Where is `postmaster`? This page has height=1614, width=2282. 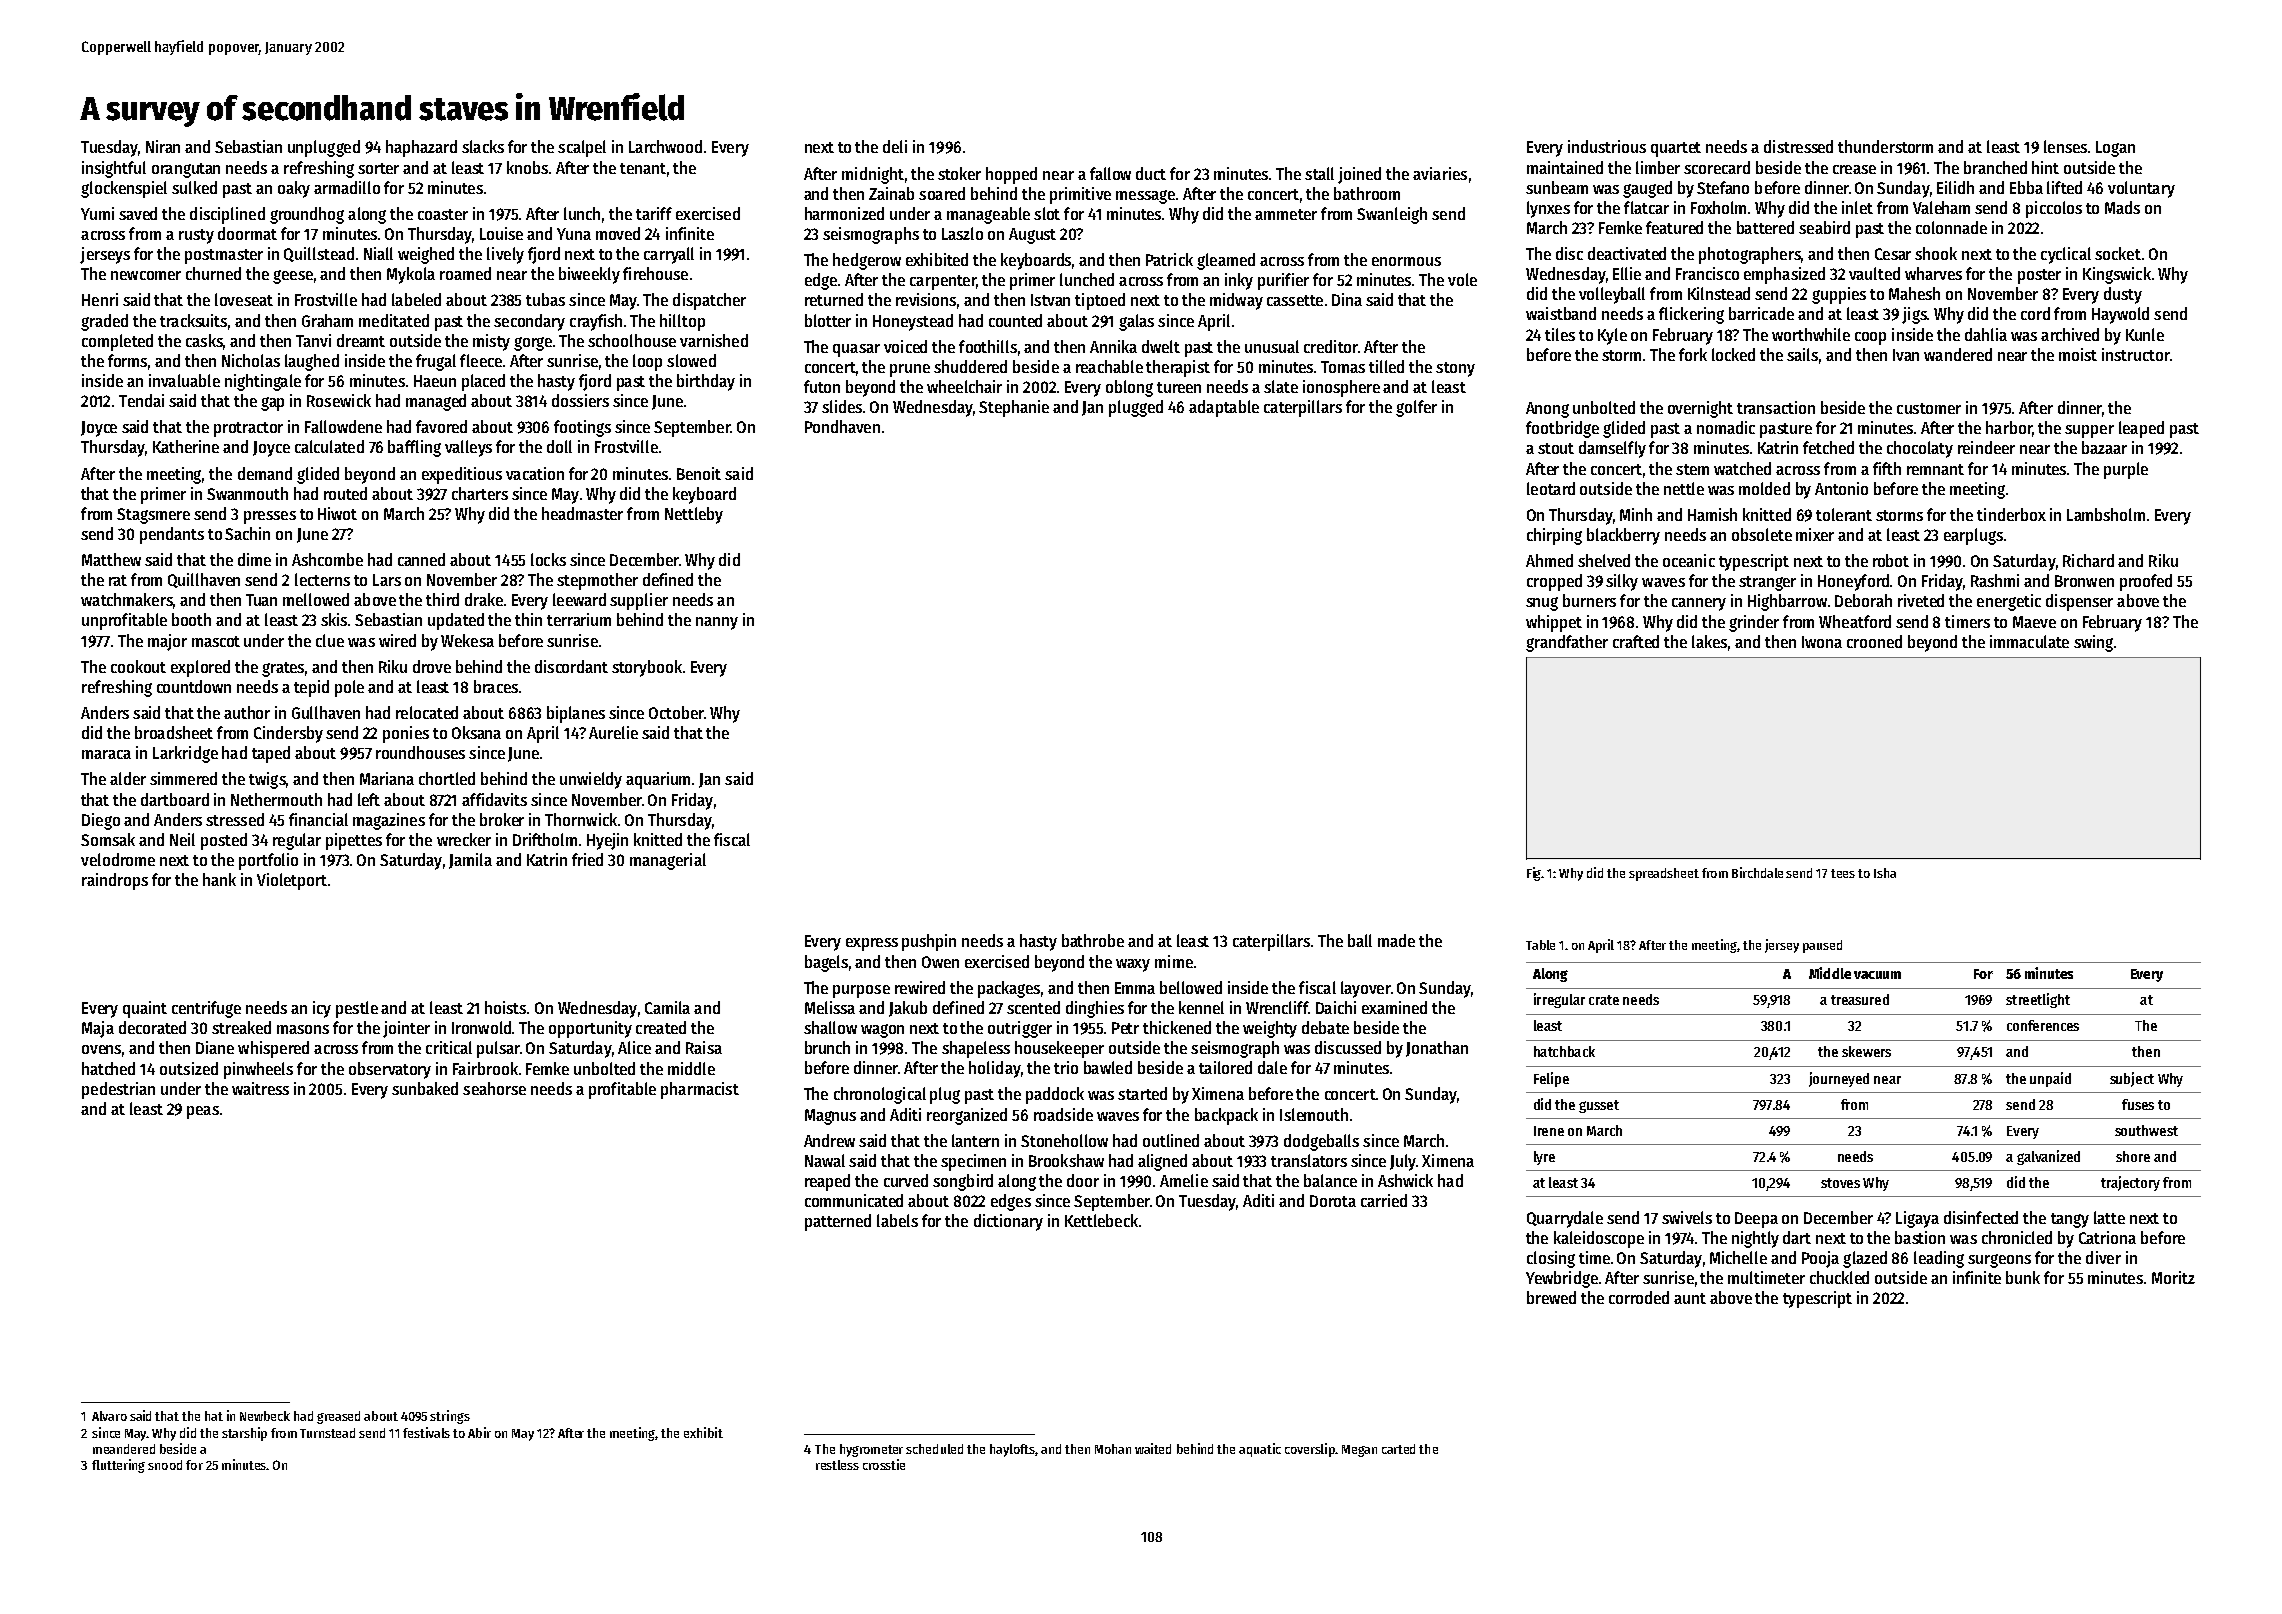
postmaster is located at coordinates (224, 256).
